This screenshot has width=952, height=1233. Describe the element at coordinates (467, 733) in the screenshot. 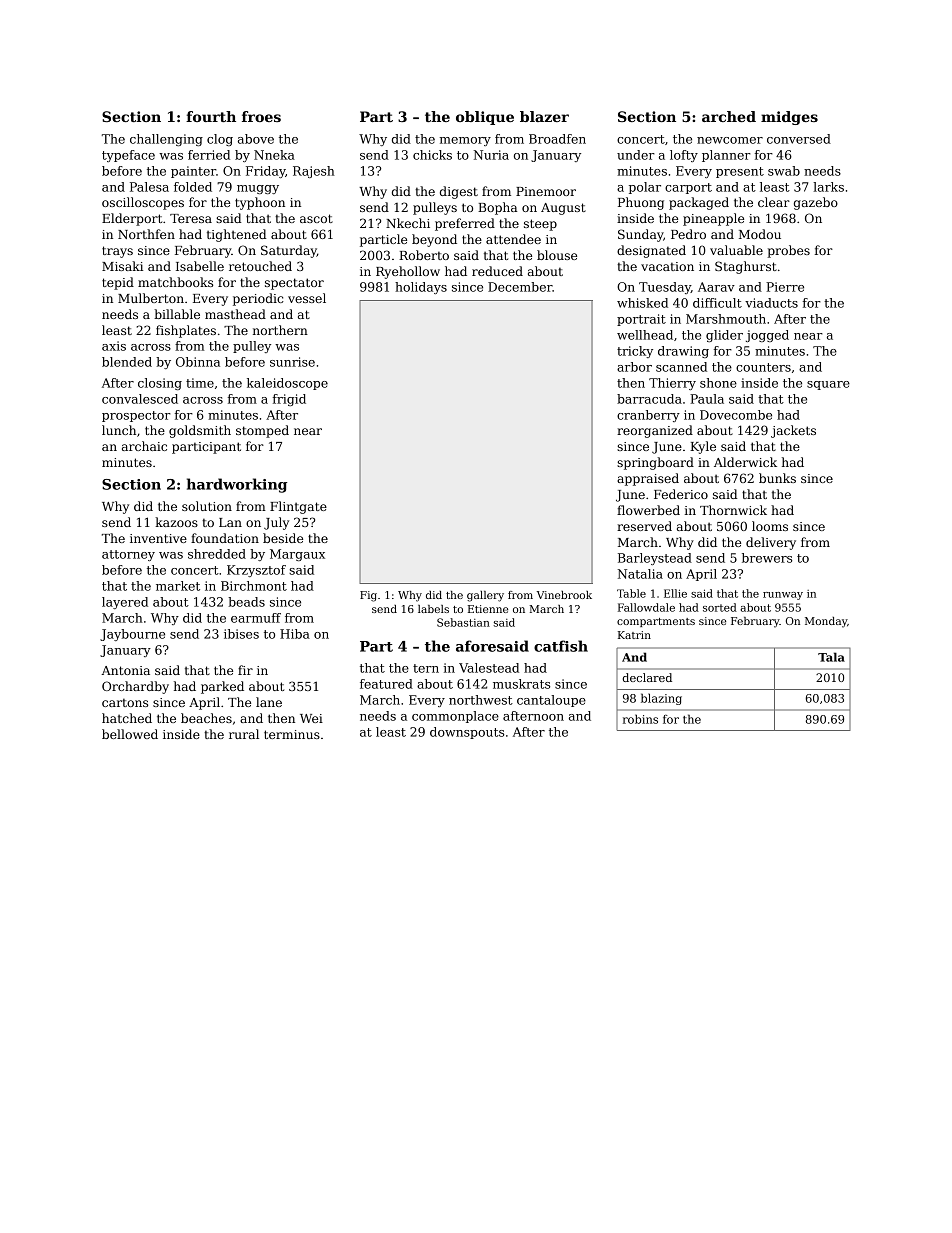

I see `downspouts` at that location.
